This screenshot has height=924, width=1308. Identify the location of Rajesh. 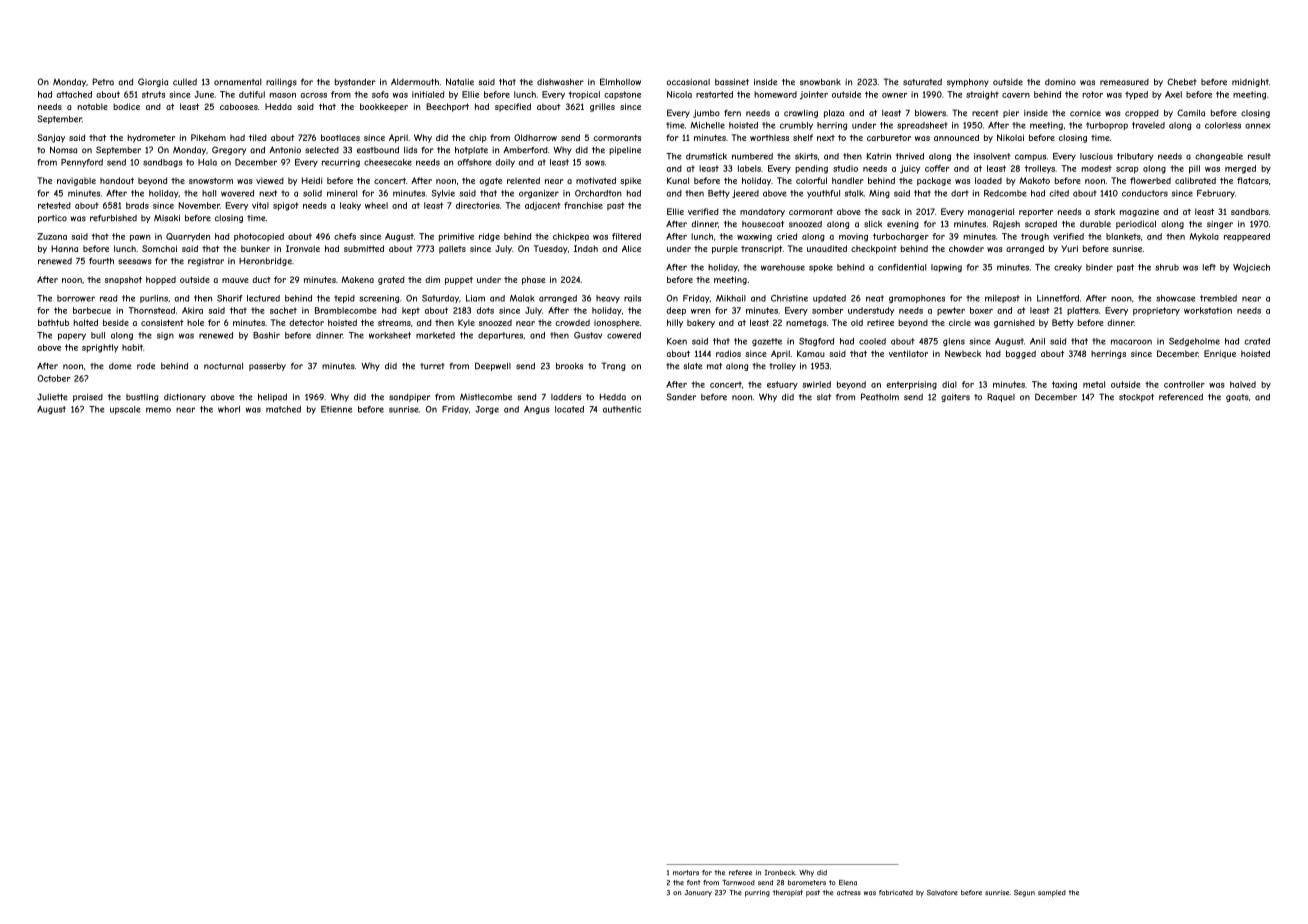
(1006, 224).
